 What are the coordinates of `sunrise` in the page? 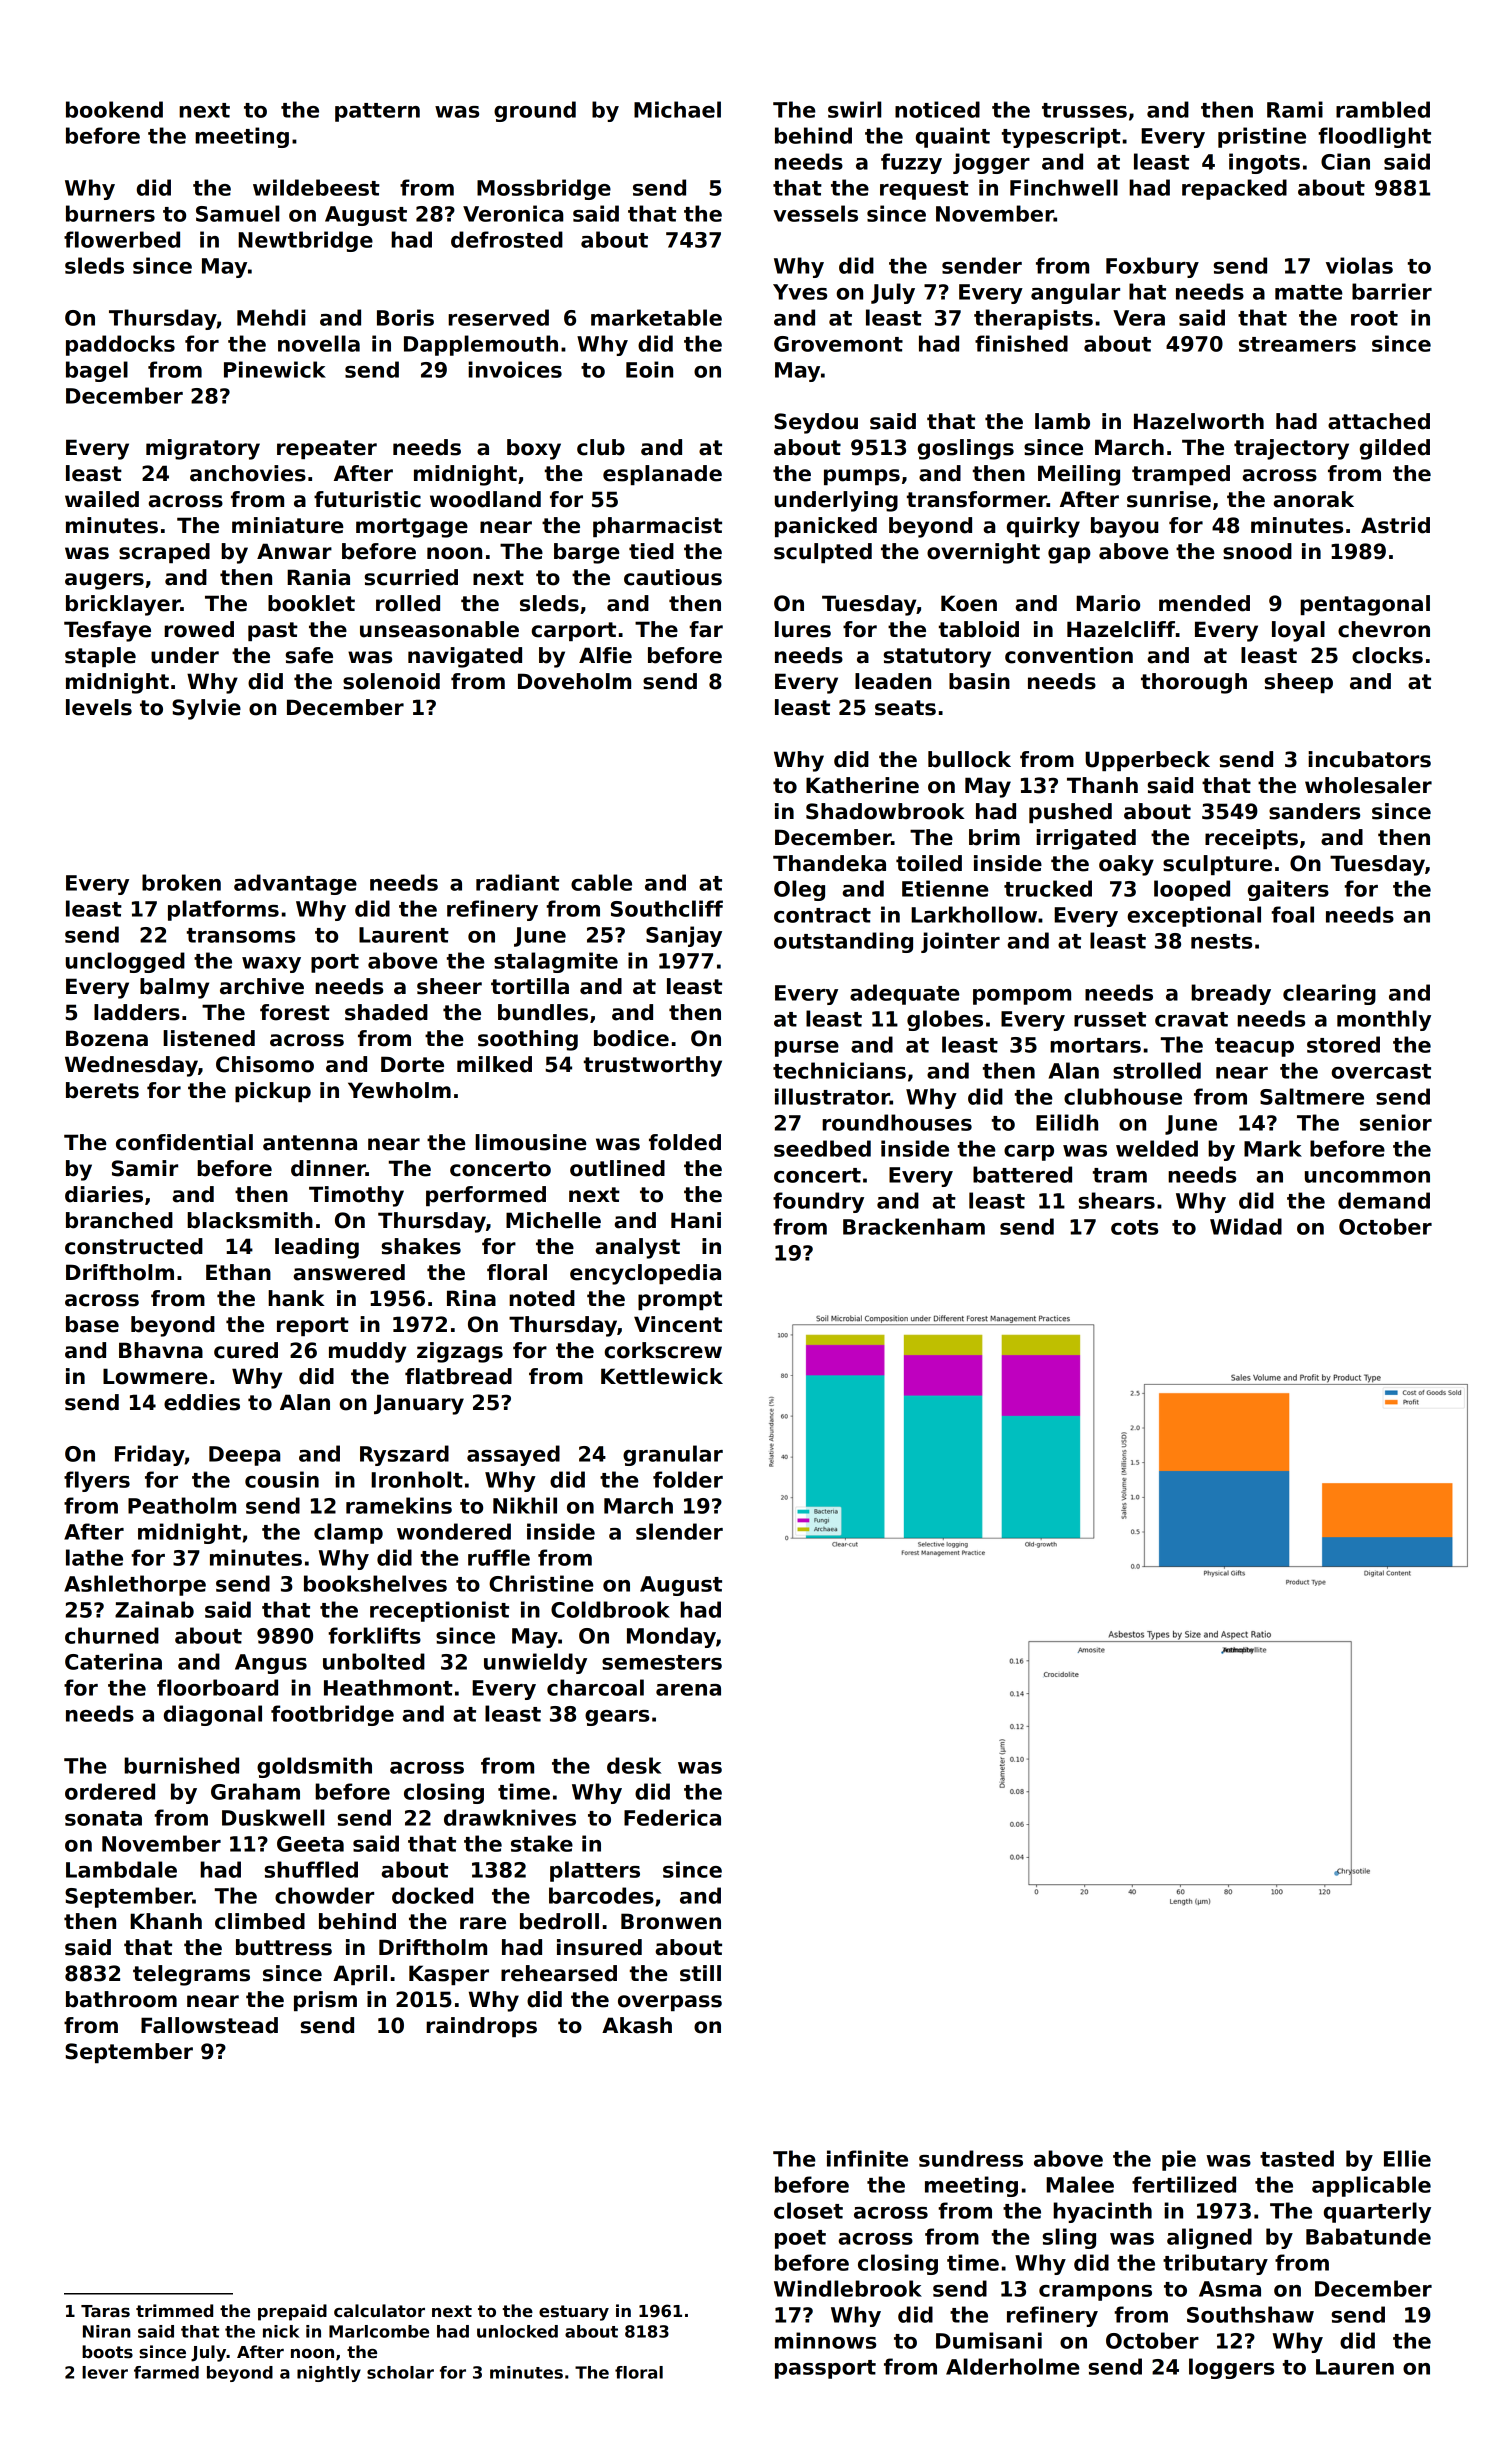 It's located at (1169, 499).
